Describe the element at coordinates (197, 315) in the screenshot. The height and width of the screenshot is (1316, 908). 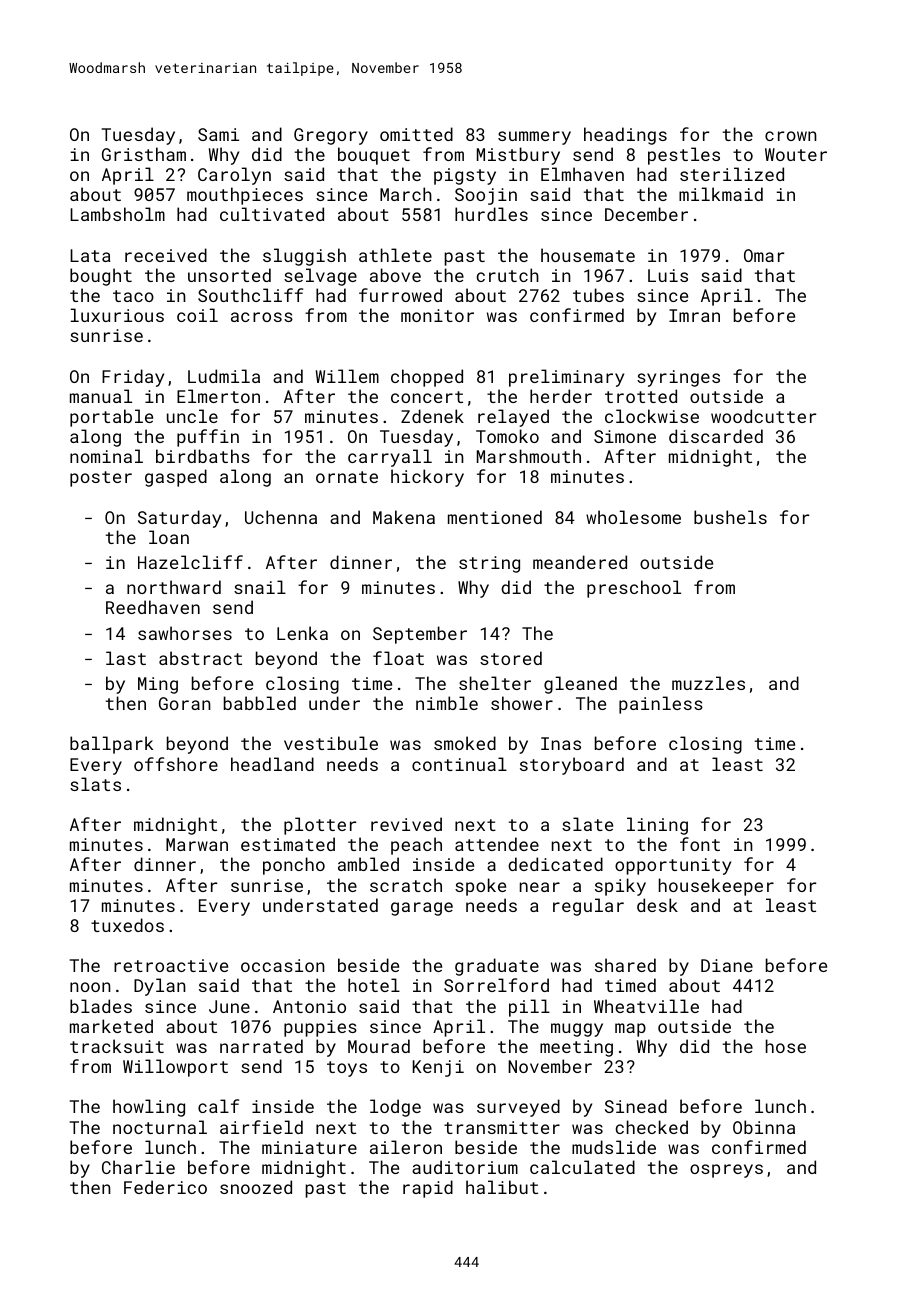
I see `coil` at that location.
